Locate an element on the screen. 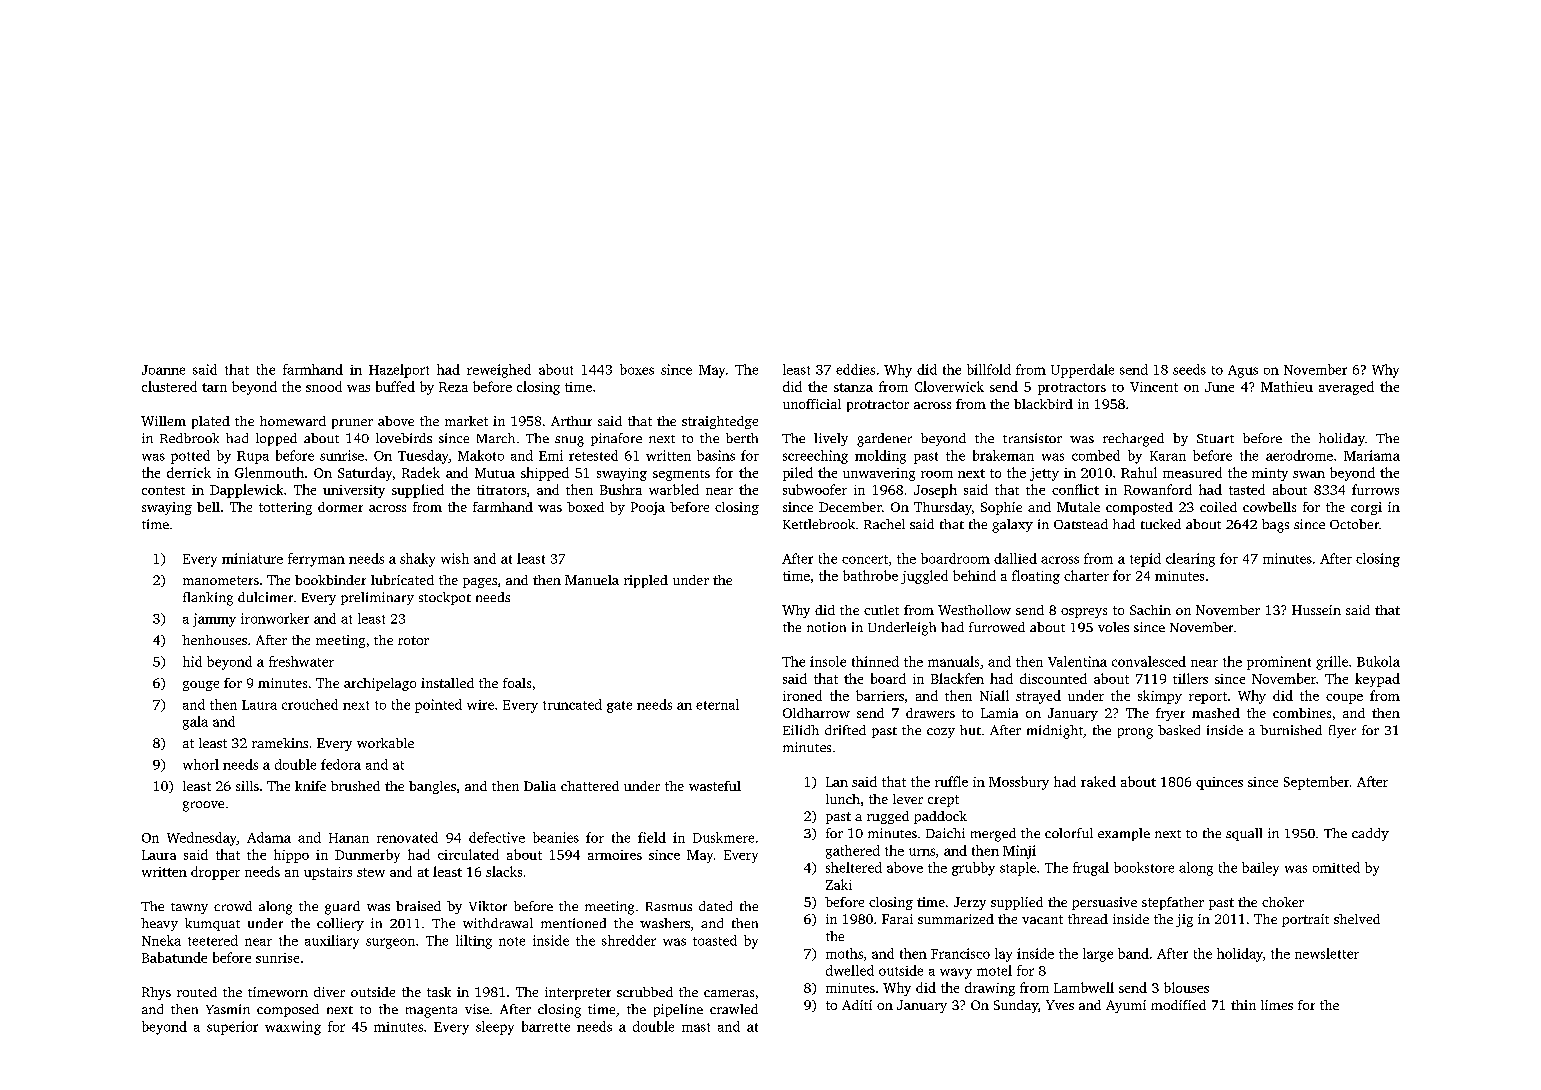 Image resolution: width=1541 pixels, height=1090 pixels. gouge is located at coordinates (201, 686).
